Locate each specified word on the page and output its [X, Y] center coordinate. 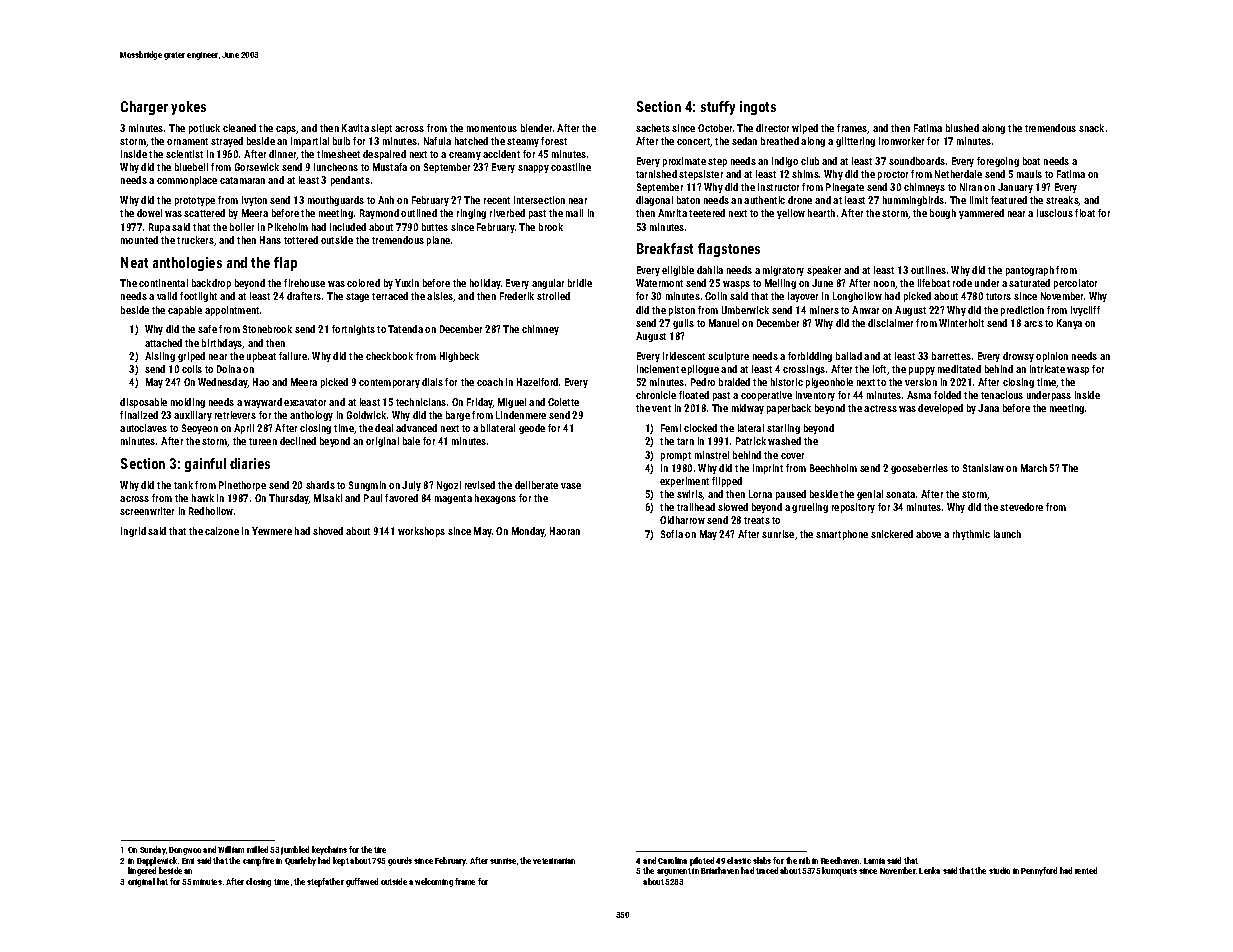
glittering [855, 142]
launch [1007, 534]
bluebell [191, 167]
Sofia [672, 534]
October [715, 128]
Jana [988, 408]
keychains [329, 850]
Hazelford [537, 382]
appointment [232, 311]
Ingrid [133, 532]
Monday [528, 532]
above [928, 534]
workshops [421, 532]
